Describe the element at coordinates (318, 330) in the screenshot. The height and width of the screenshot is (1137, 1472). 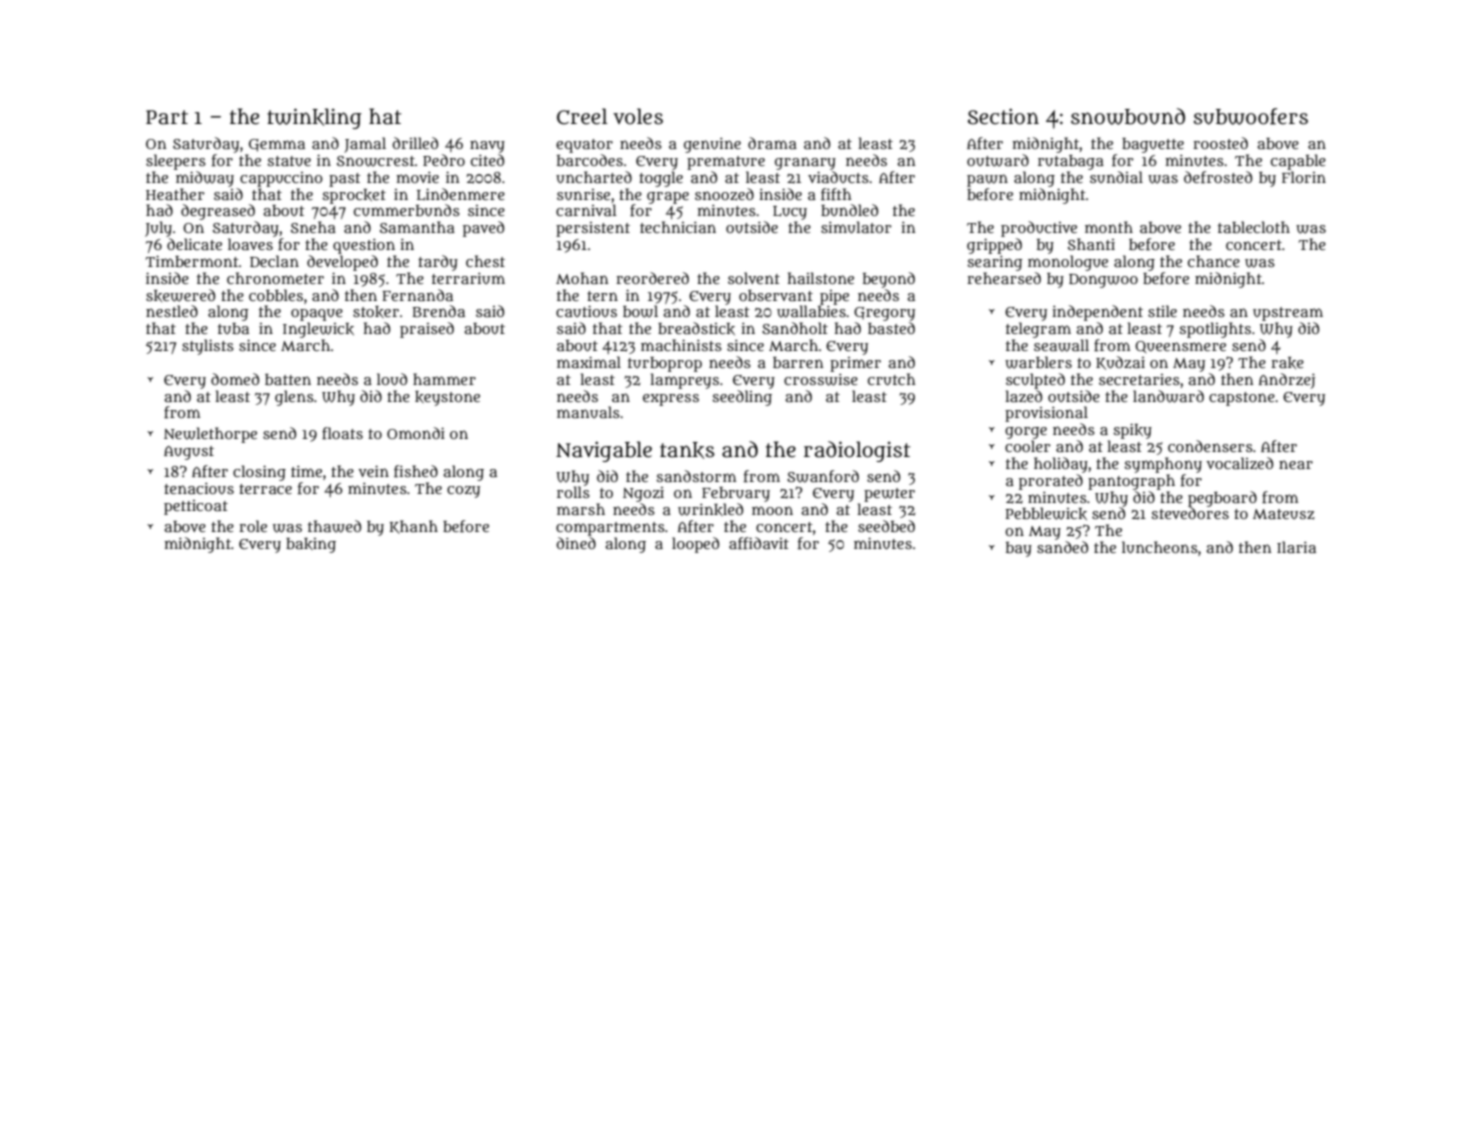
I see `Inglewick` at that location.
